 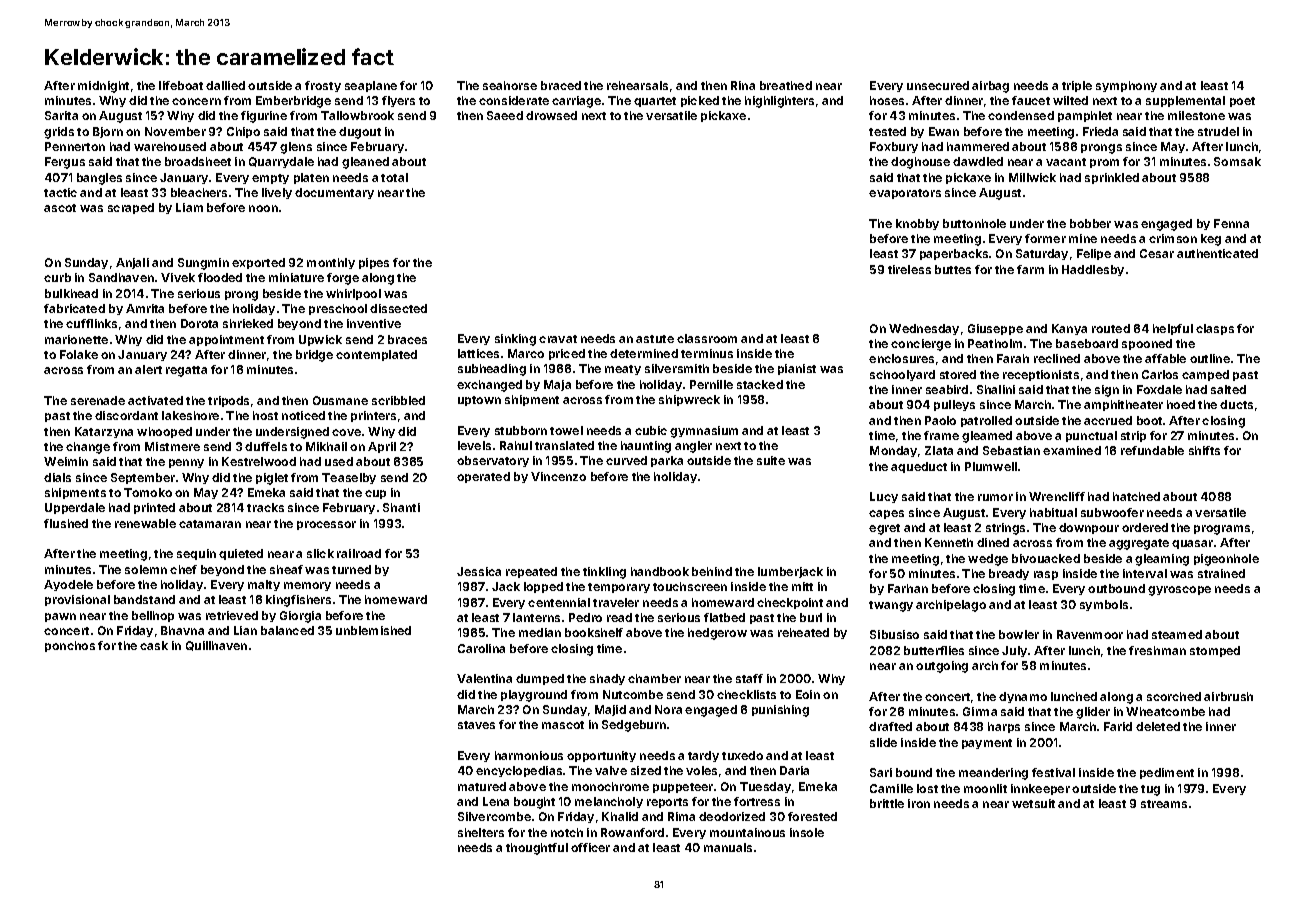 I want to click on meandering, so click(x=993, y=774).
